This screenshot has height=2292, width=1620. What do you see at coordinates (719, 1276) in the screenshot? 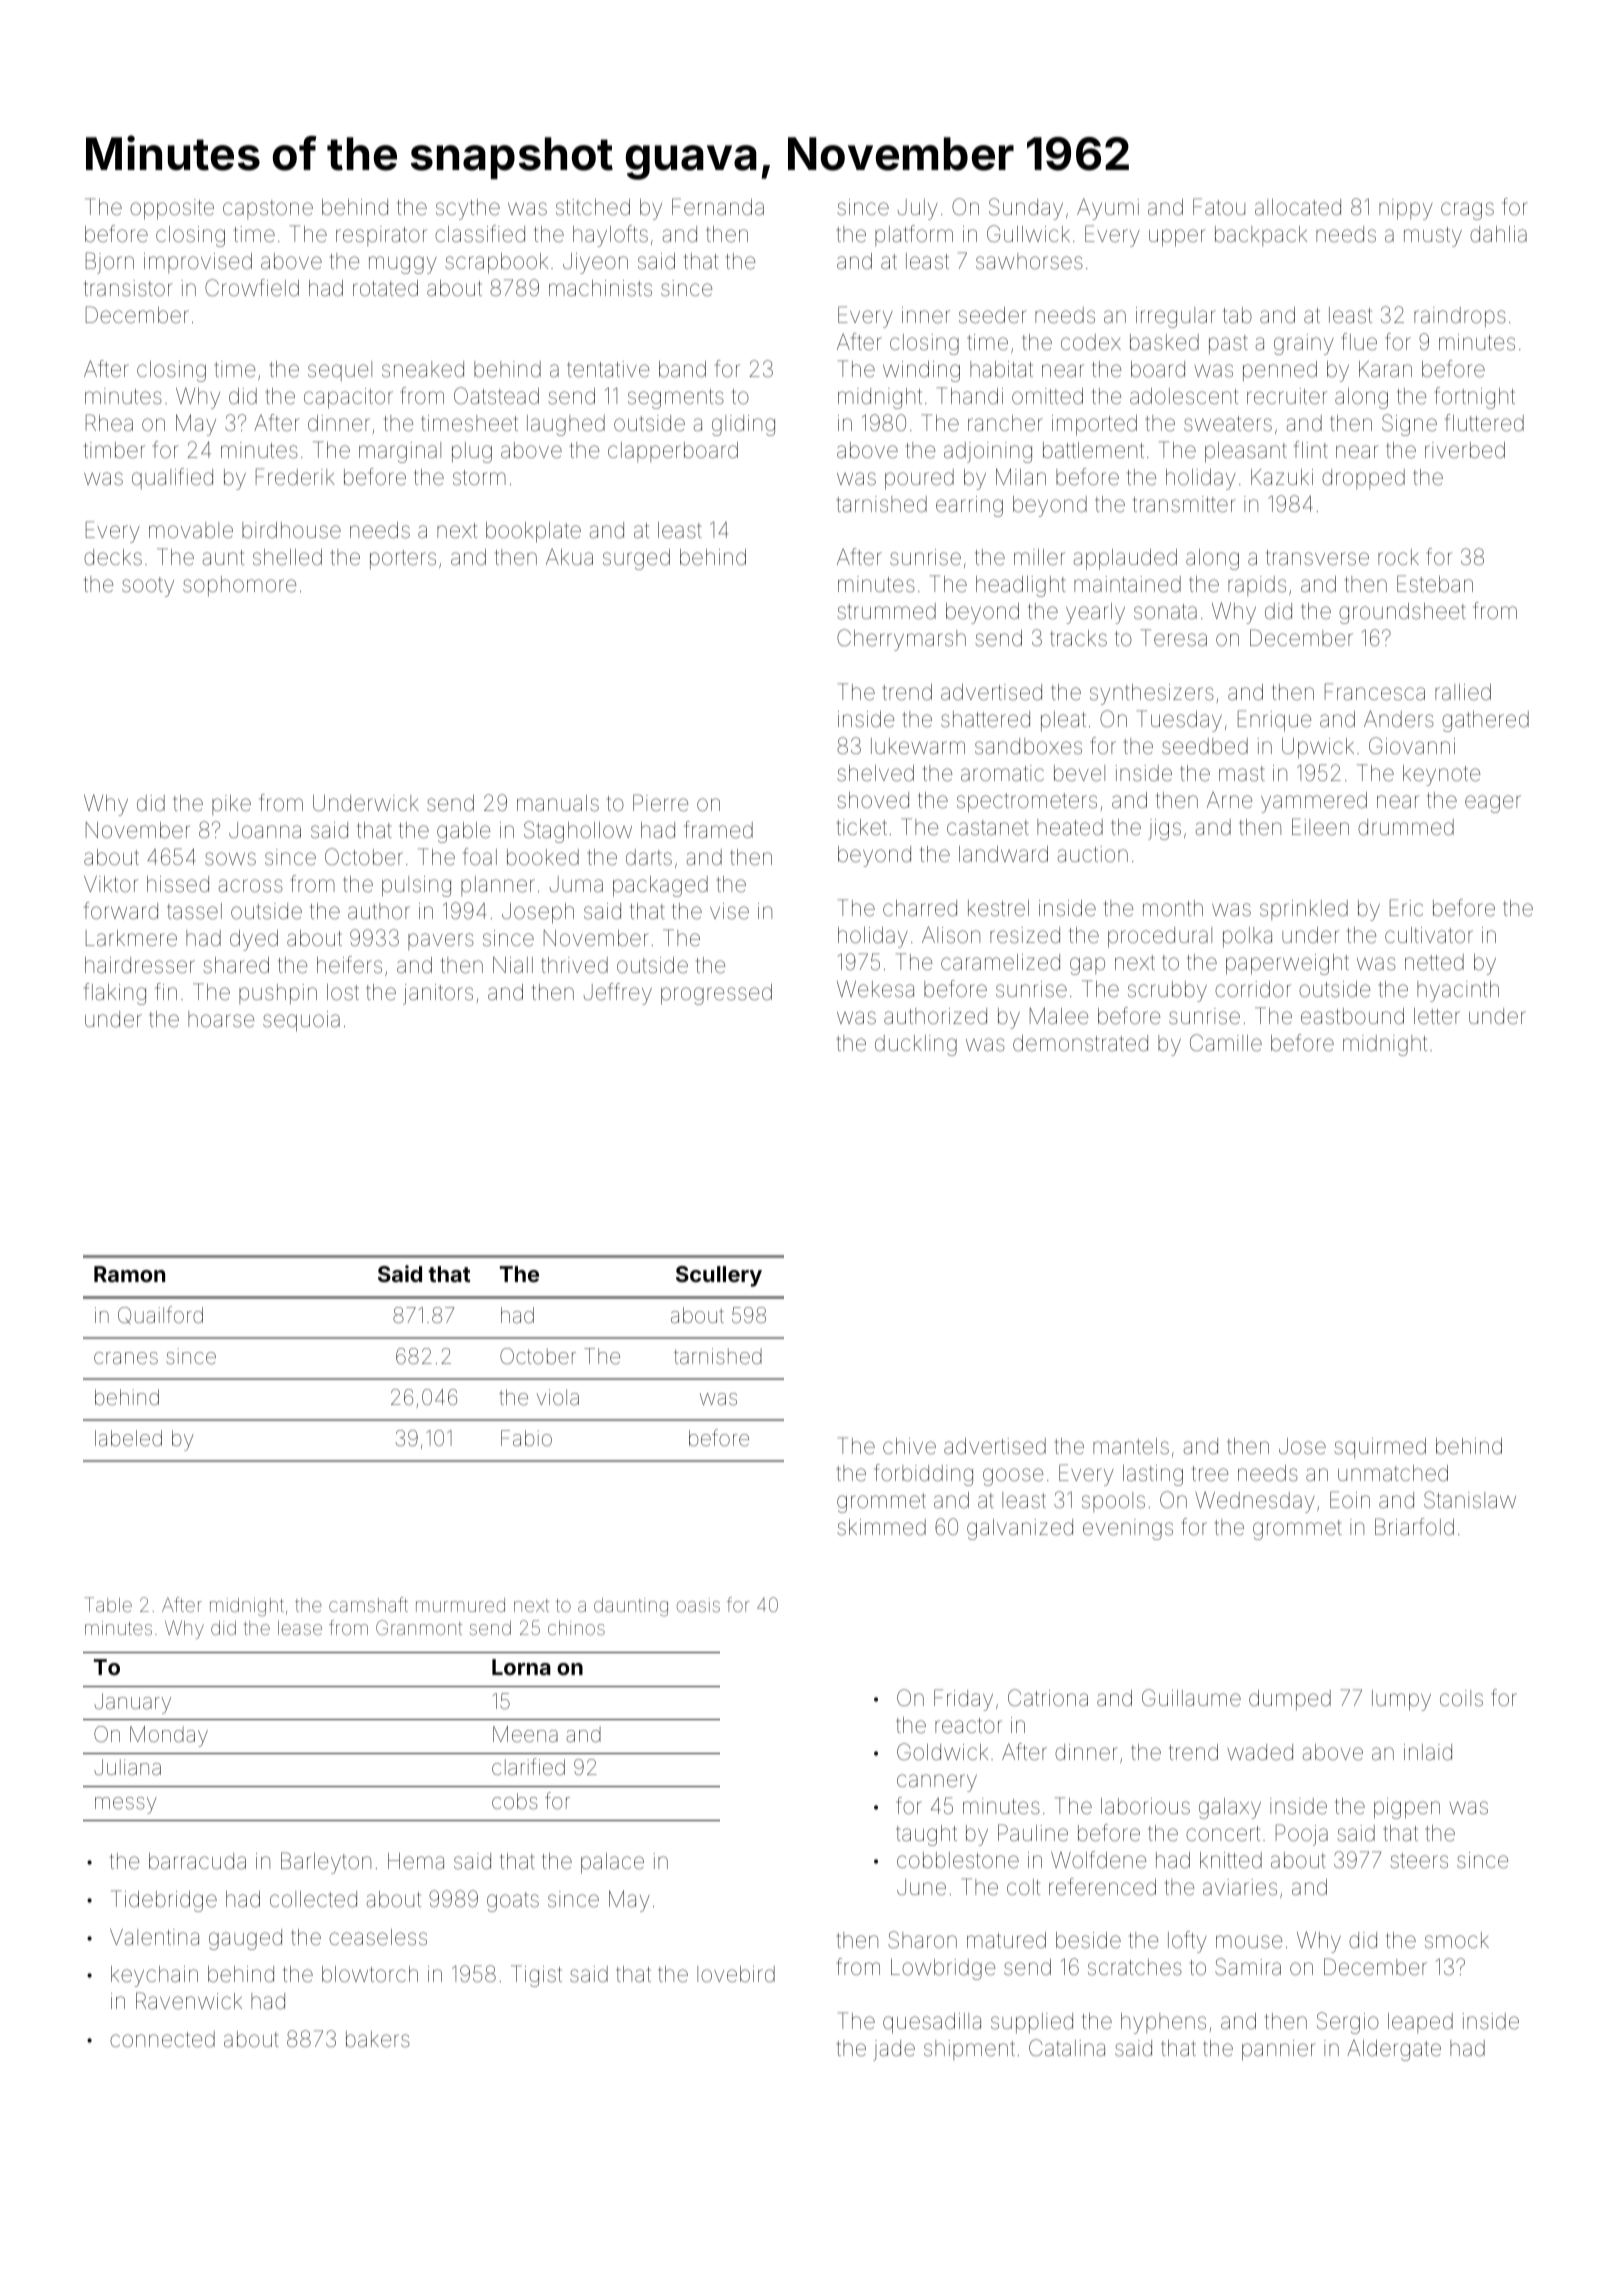
I see `Scullery` at bounding box center [719, 1276].
